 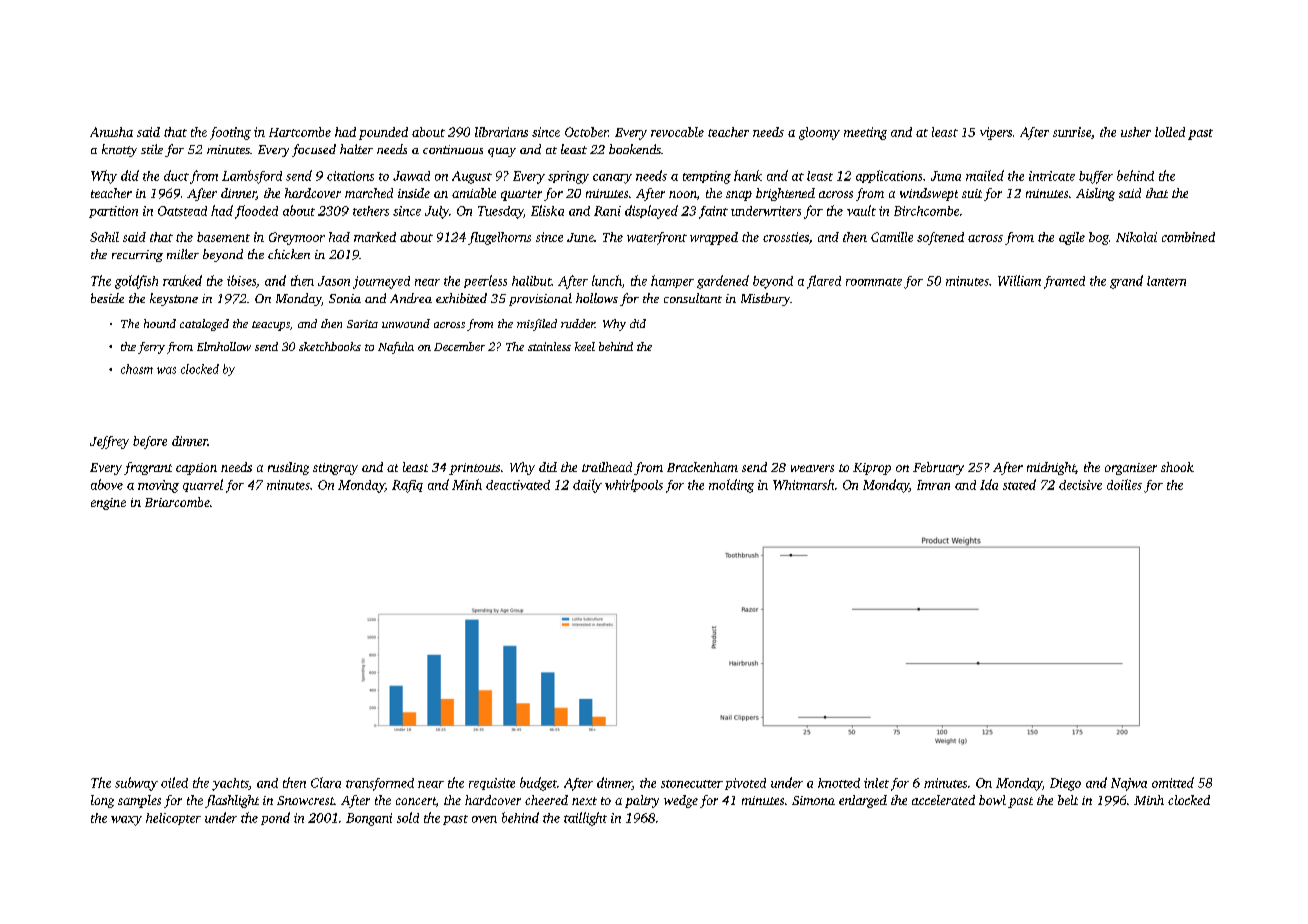 What do you see at coordinates (765, 299) in the screenshot?
I see `Mistbury` at bounding box center [765, 299].
